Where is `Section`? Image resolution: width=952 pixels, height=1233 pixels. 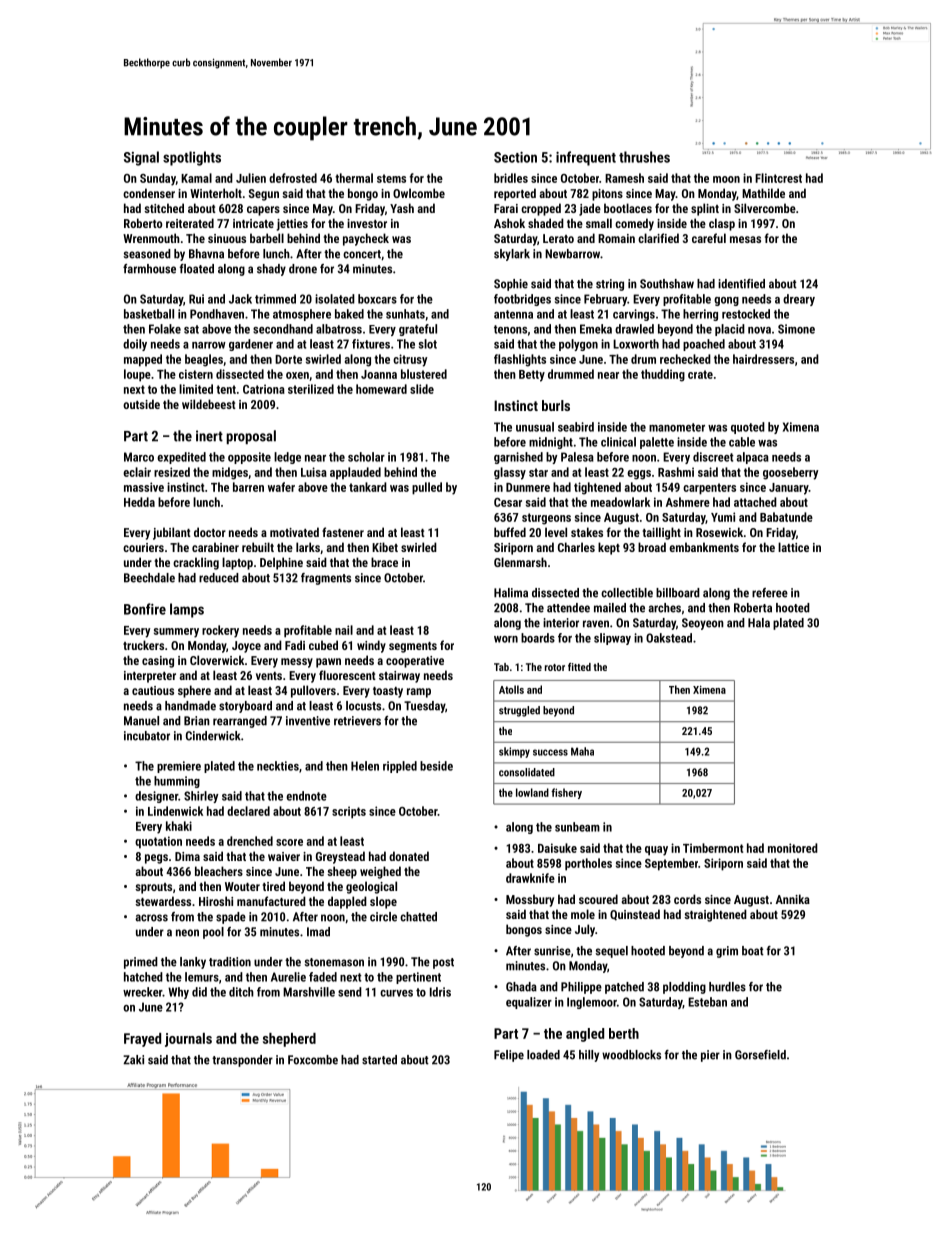
Section is located at coordinates (515, 157).
